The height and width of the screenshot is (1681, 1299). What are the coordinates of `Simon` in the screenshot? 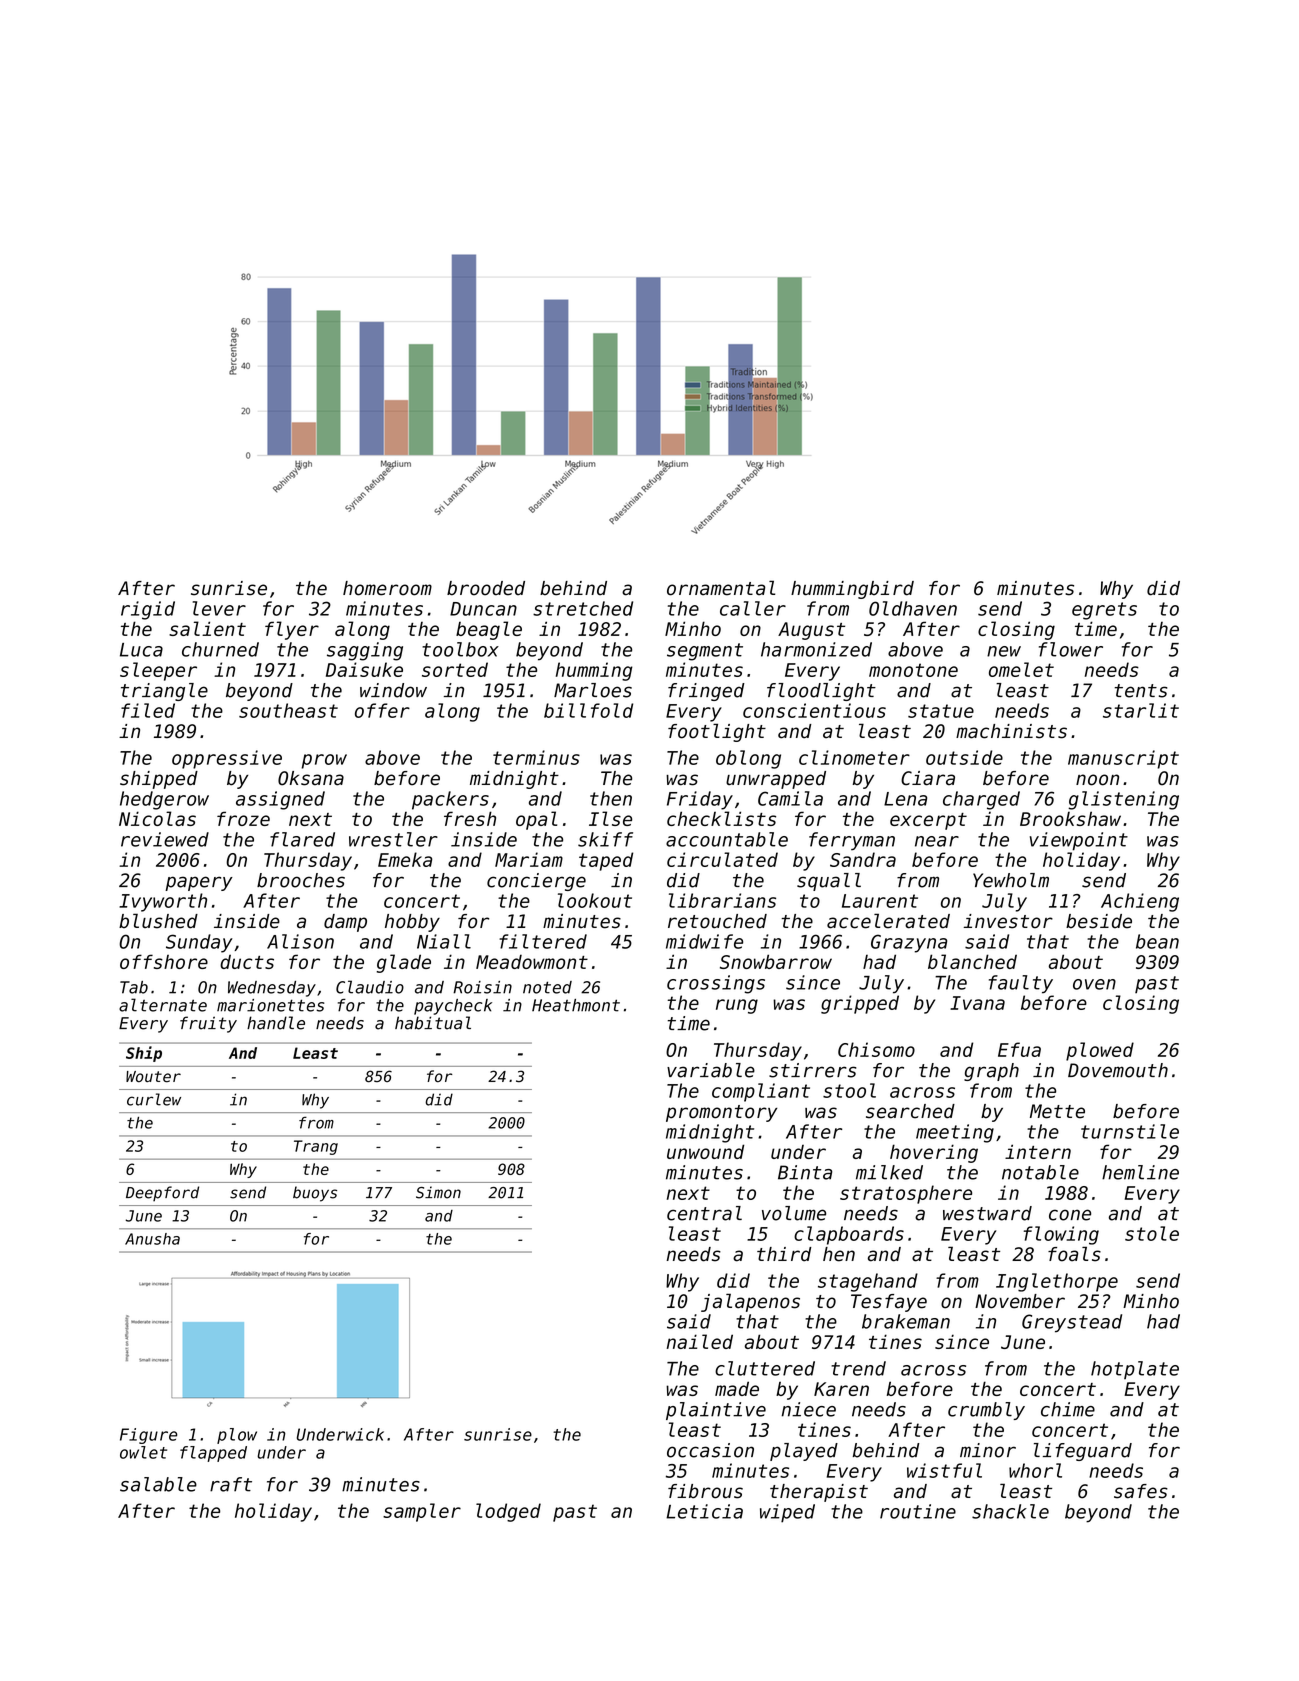 It's located at (438, 1192).
